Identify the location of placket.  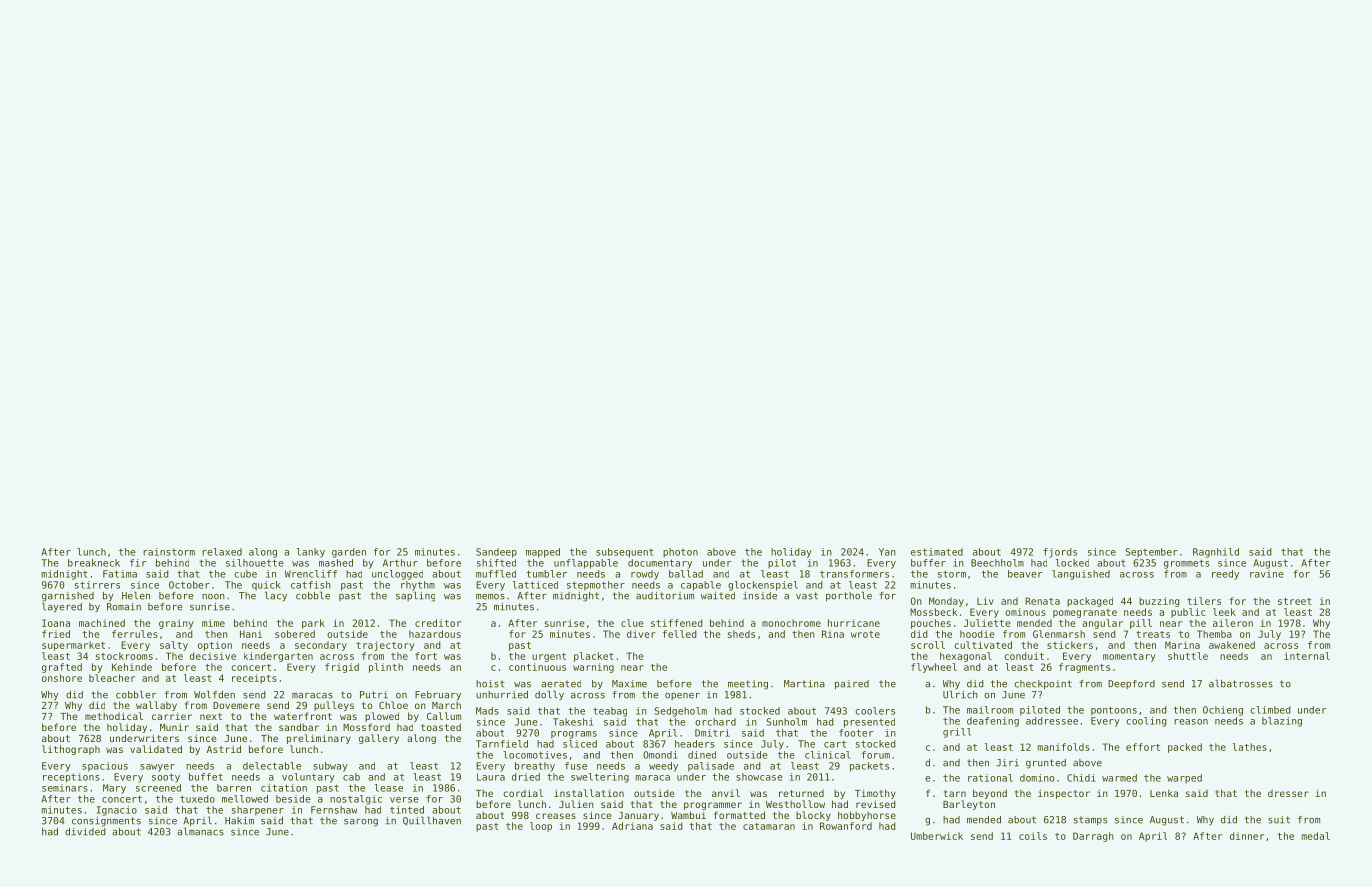
(594, 657).
